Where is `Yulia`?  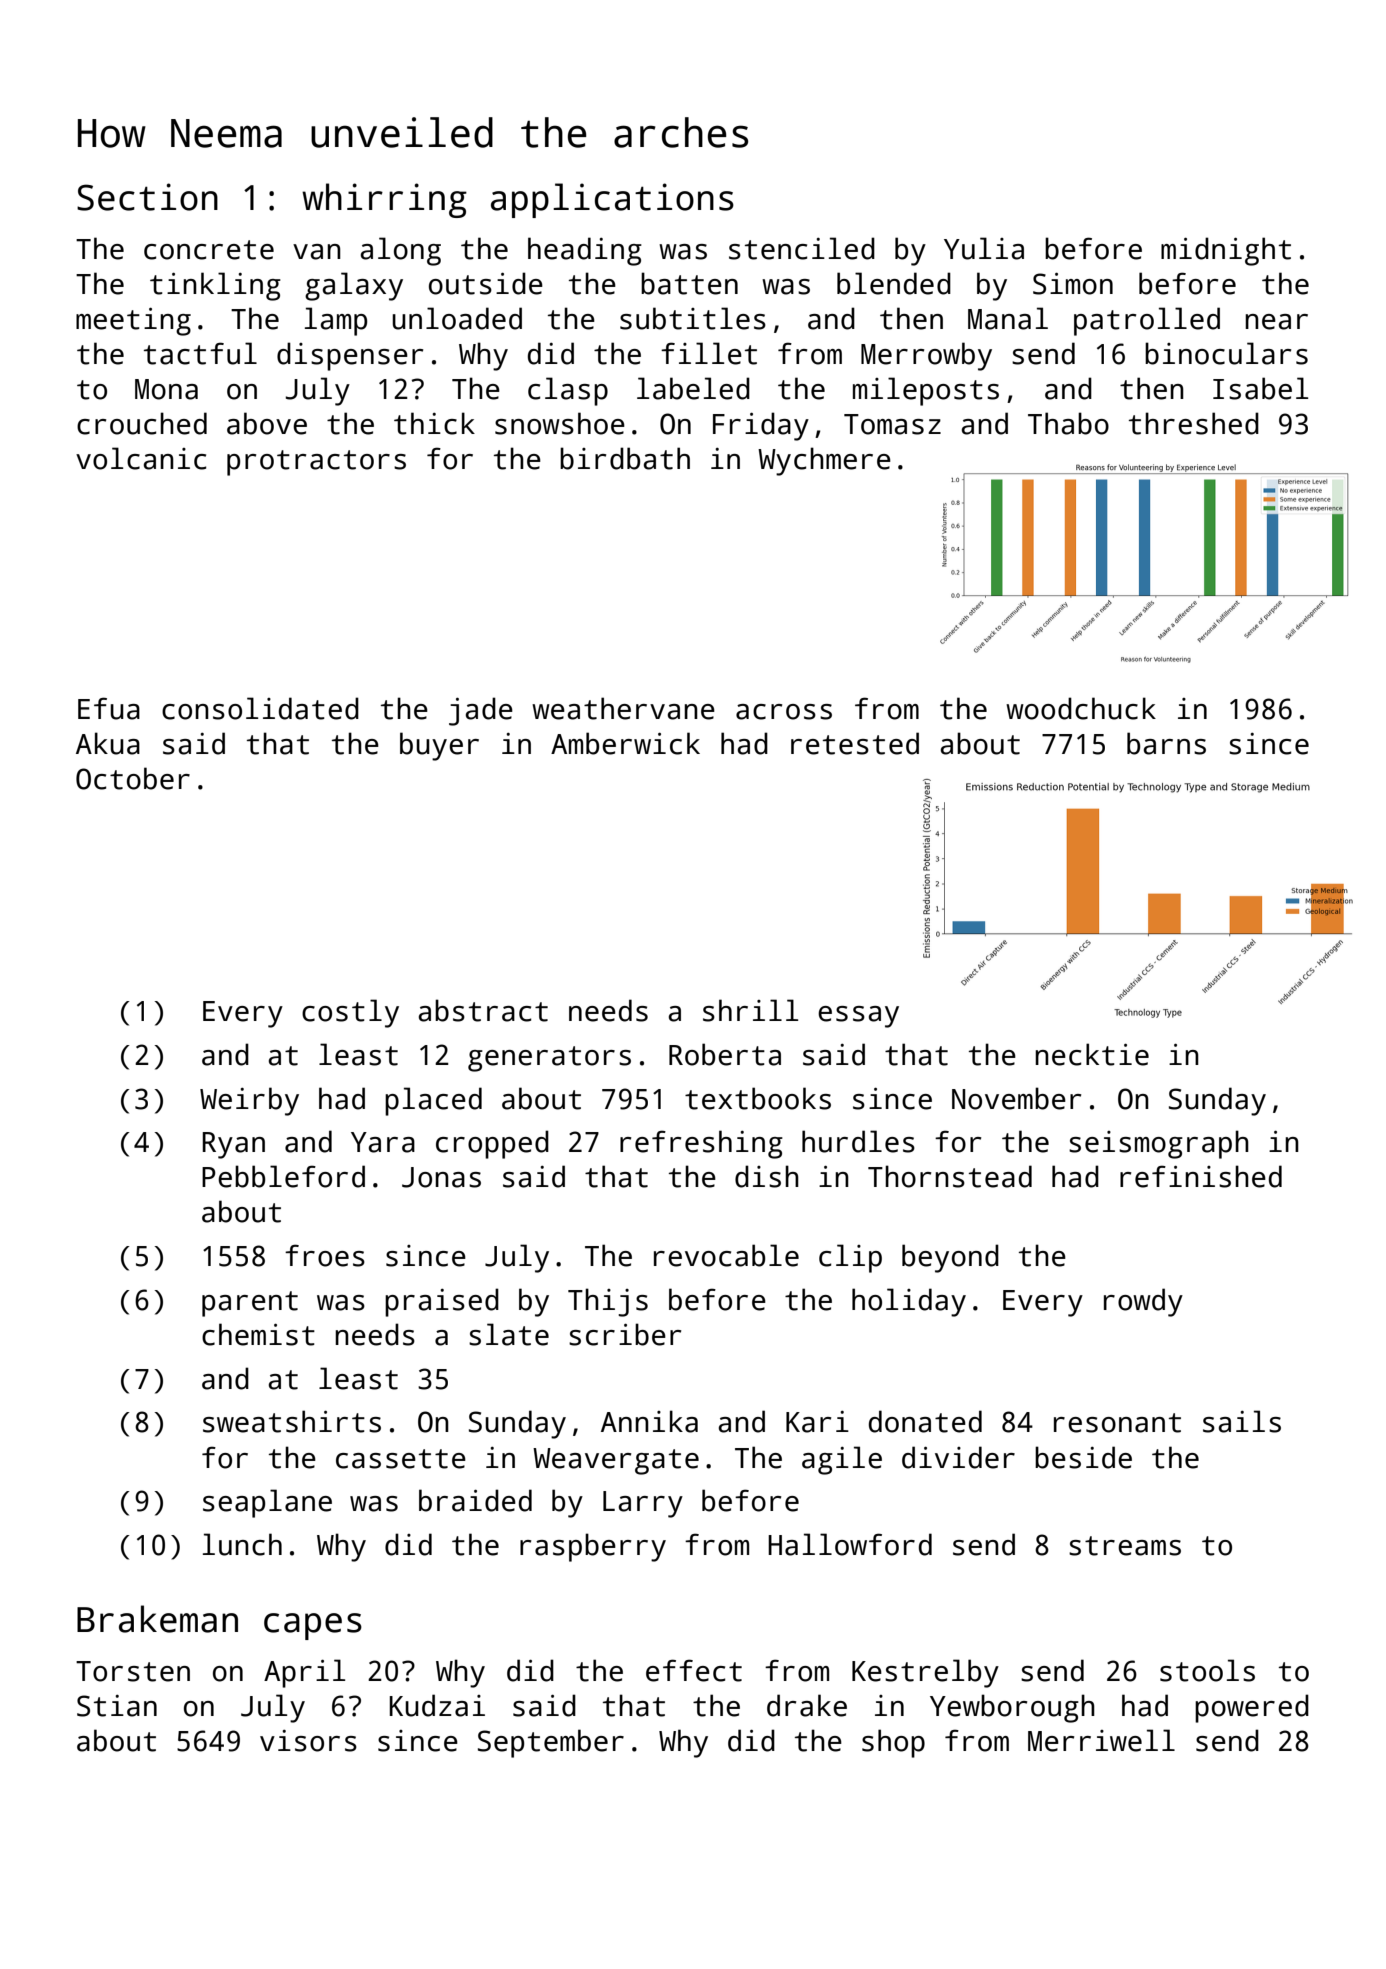
Yulia is located at coordinates (984, 248).
